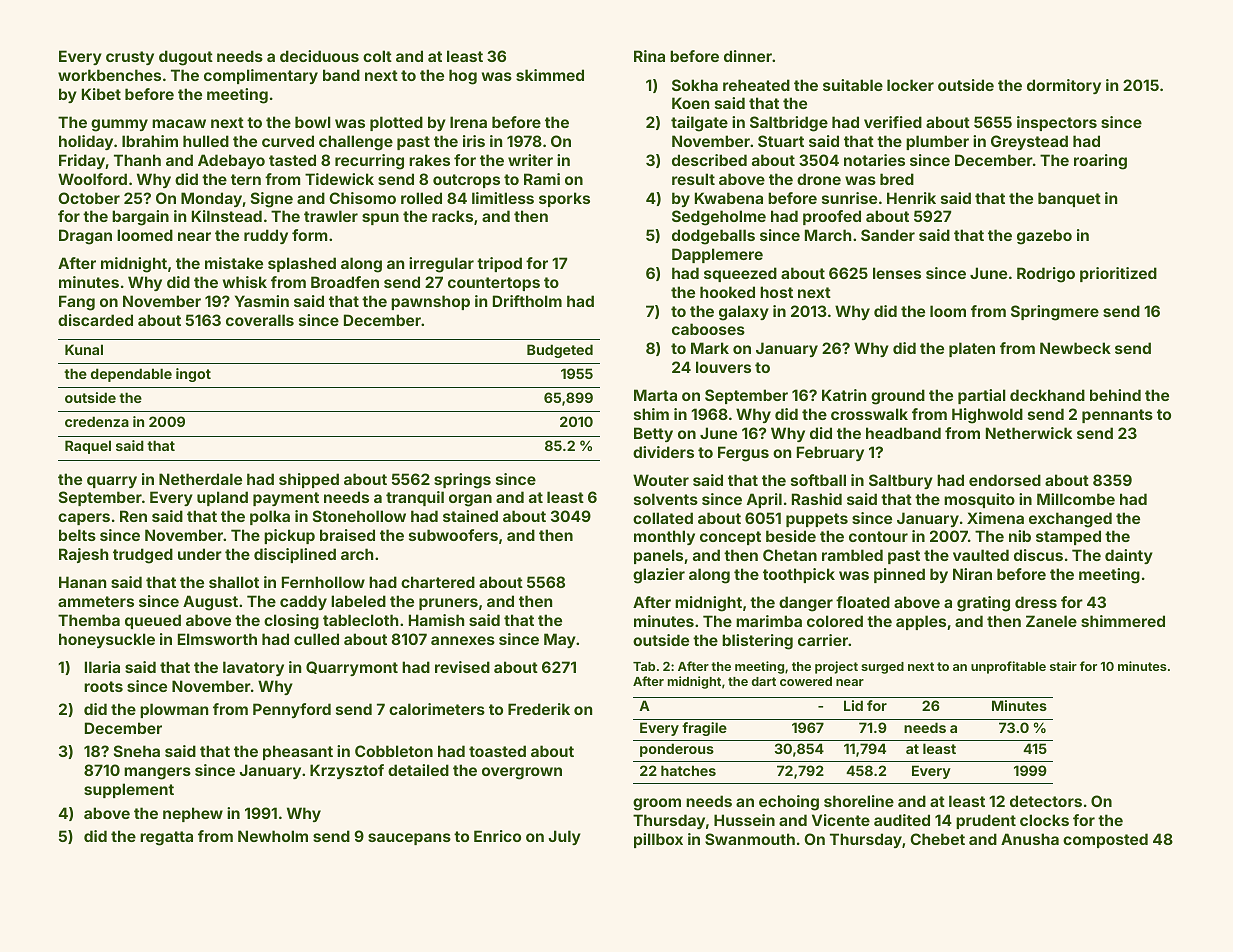 This image has width=1233, height=952. I want to click on Netherwick, so click(1029, 433).
